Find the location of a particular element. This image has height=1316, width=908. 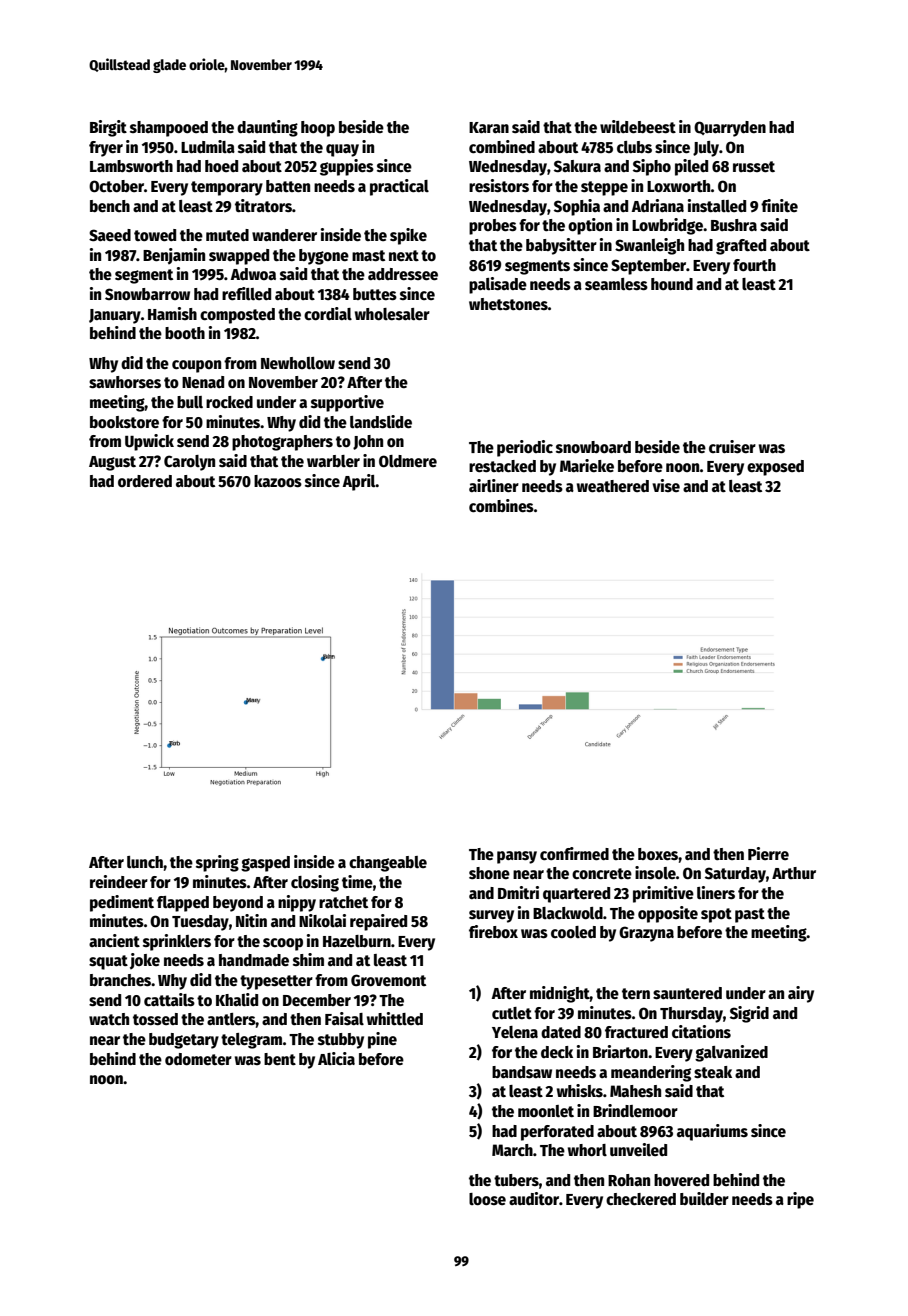

bent is located at coordinates (280, 1059).
